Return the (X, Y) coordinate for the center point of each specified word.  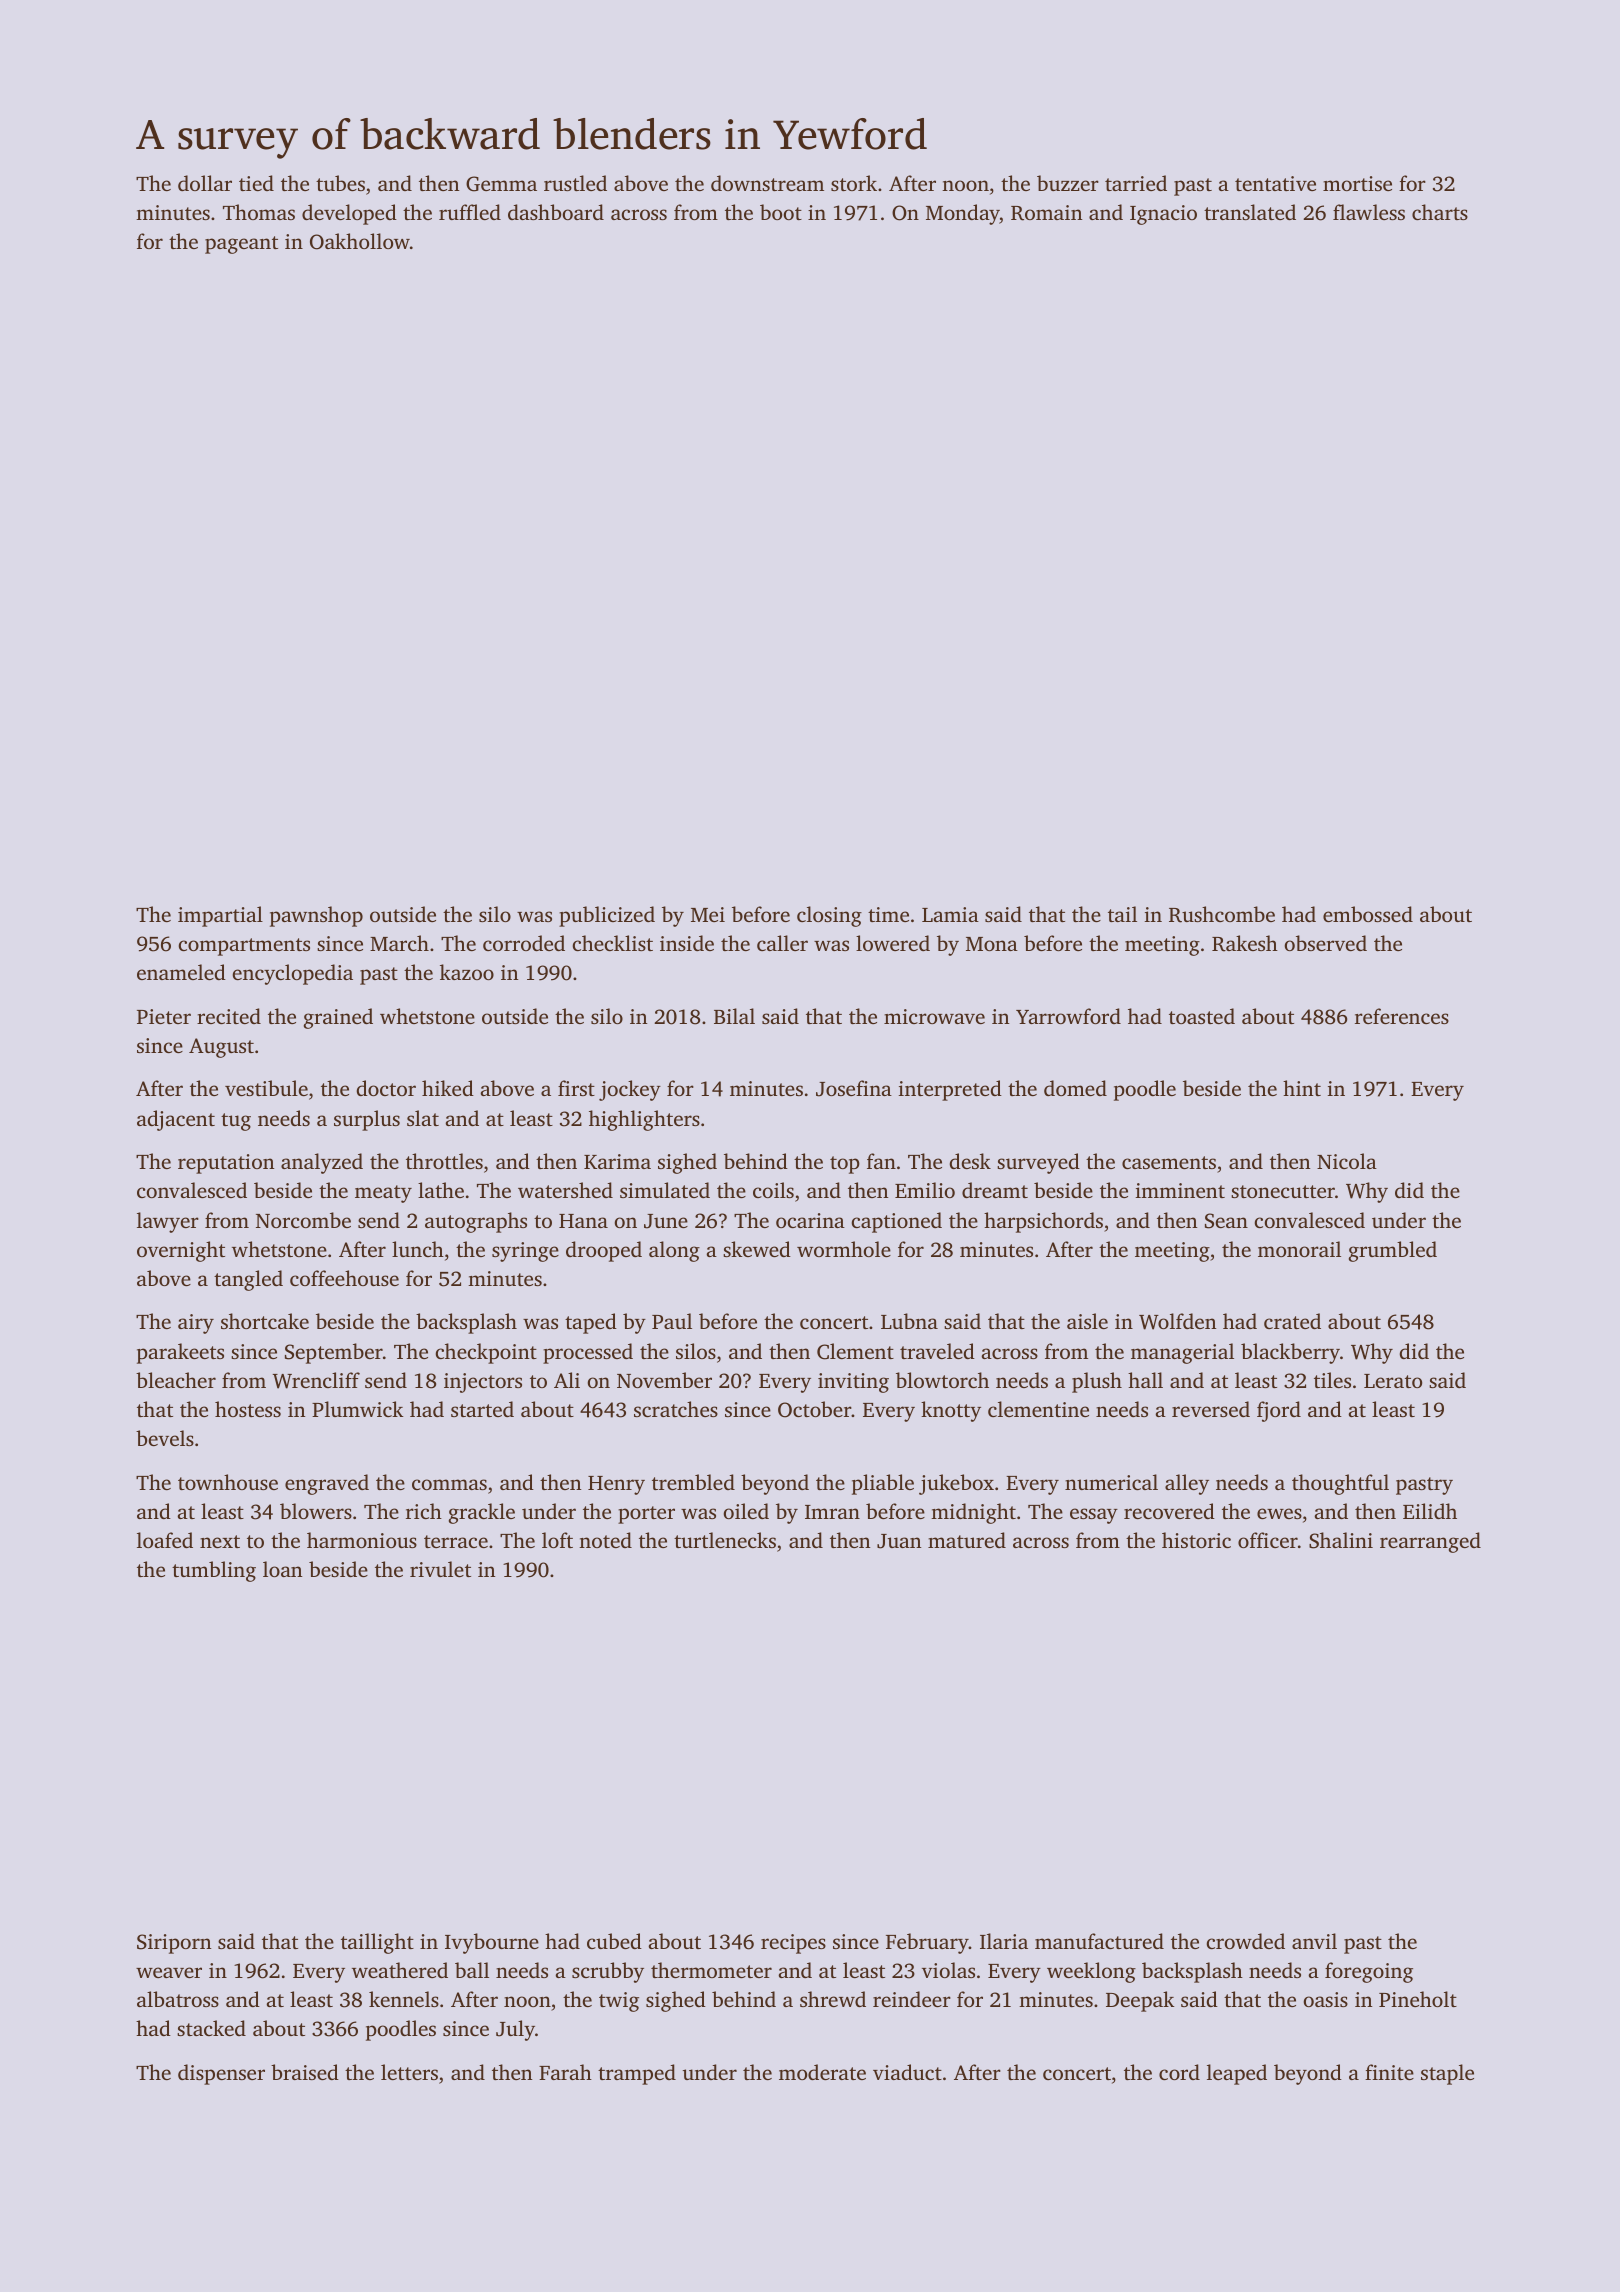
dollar (205, 183)
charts (1440, 212)
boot (781, 212)
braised (305, 2072)
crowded (1246, 1941)
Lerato (1393, 1381)
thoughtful (1340, 1484)
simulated (665, 1190)
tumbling (214, 1571)
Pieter (164, 1016)
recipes (793, 1944)
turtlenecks (725, 1540)
